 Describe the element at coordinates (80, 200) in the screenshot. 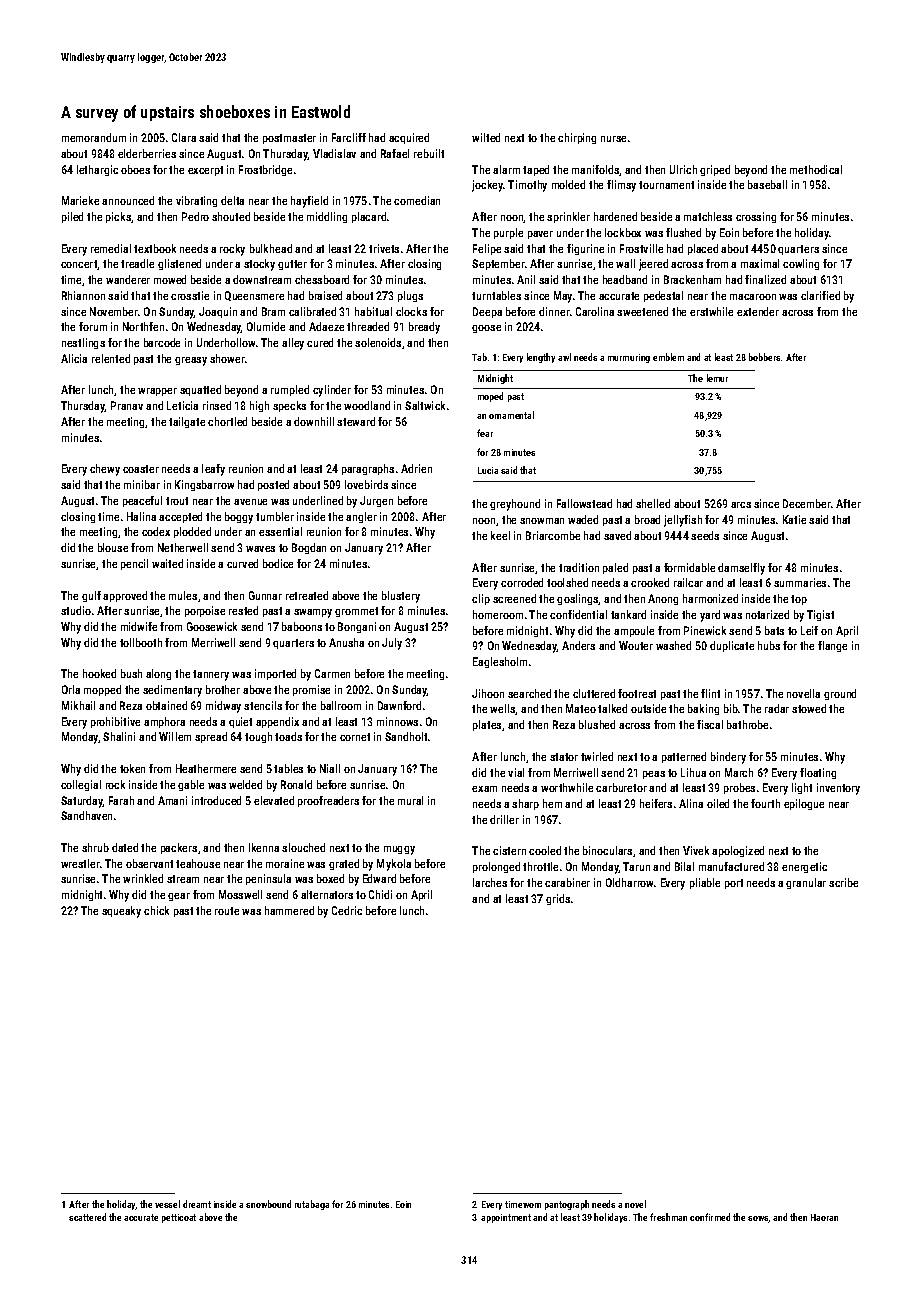

I see `Marieke` at that location.
